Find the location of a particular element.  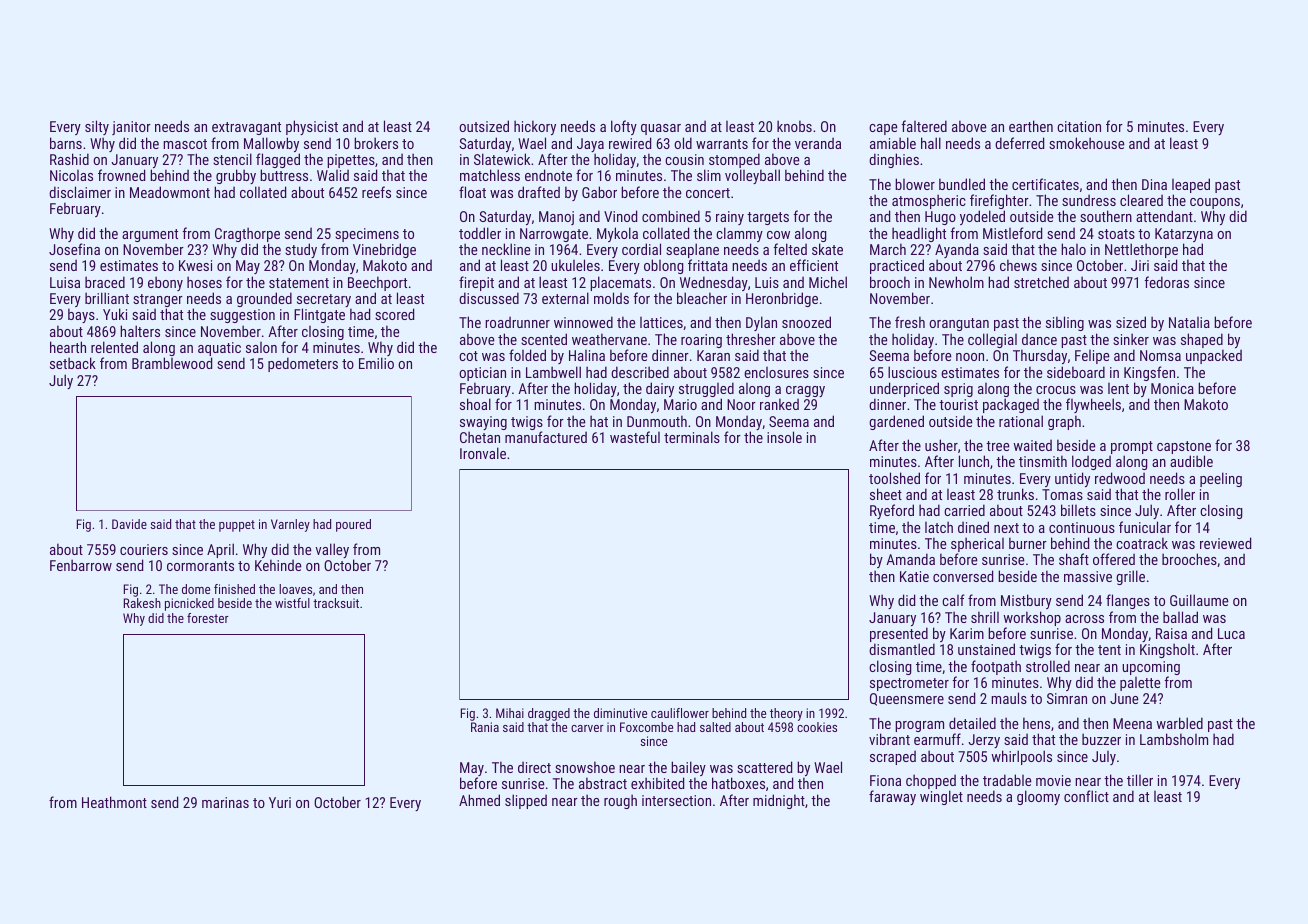

Bramblewood is located at coordinates (172, 363).
